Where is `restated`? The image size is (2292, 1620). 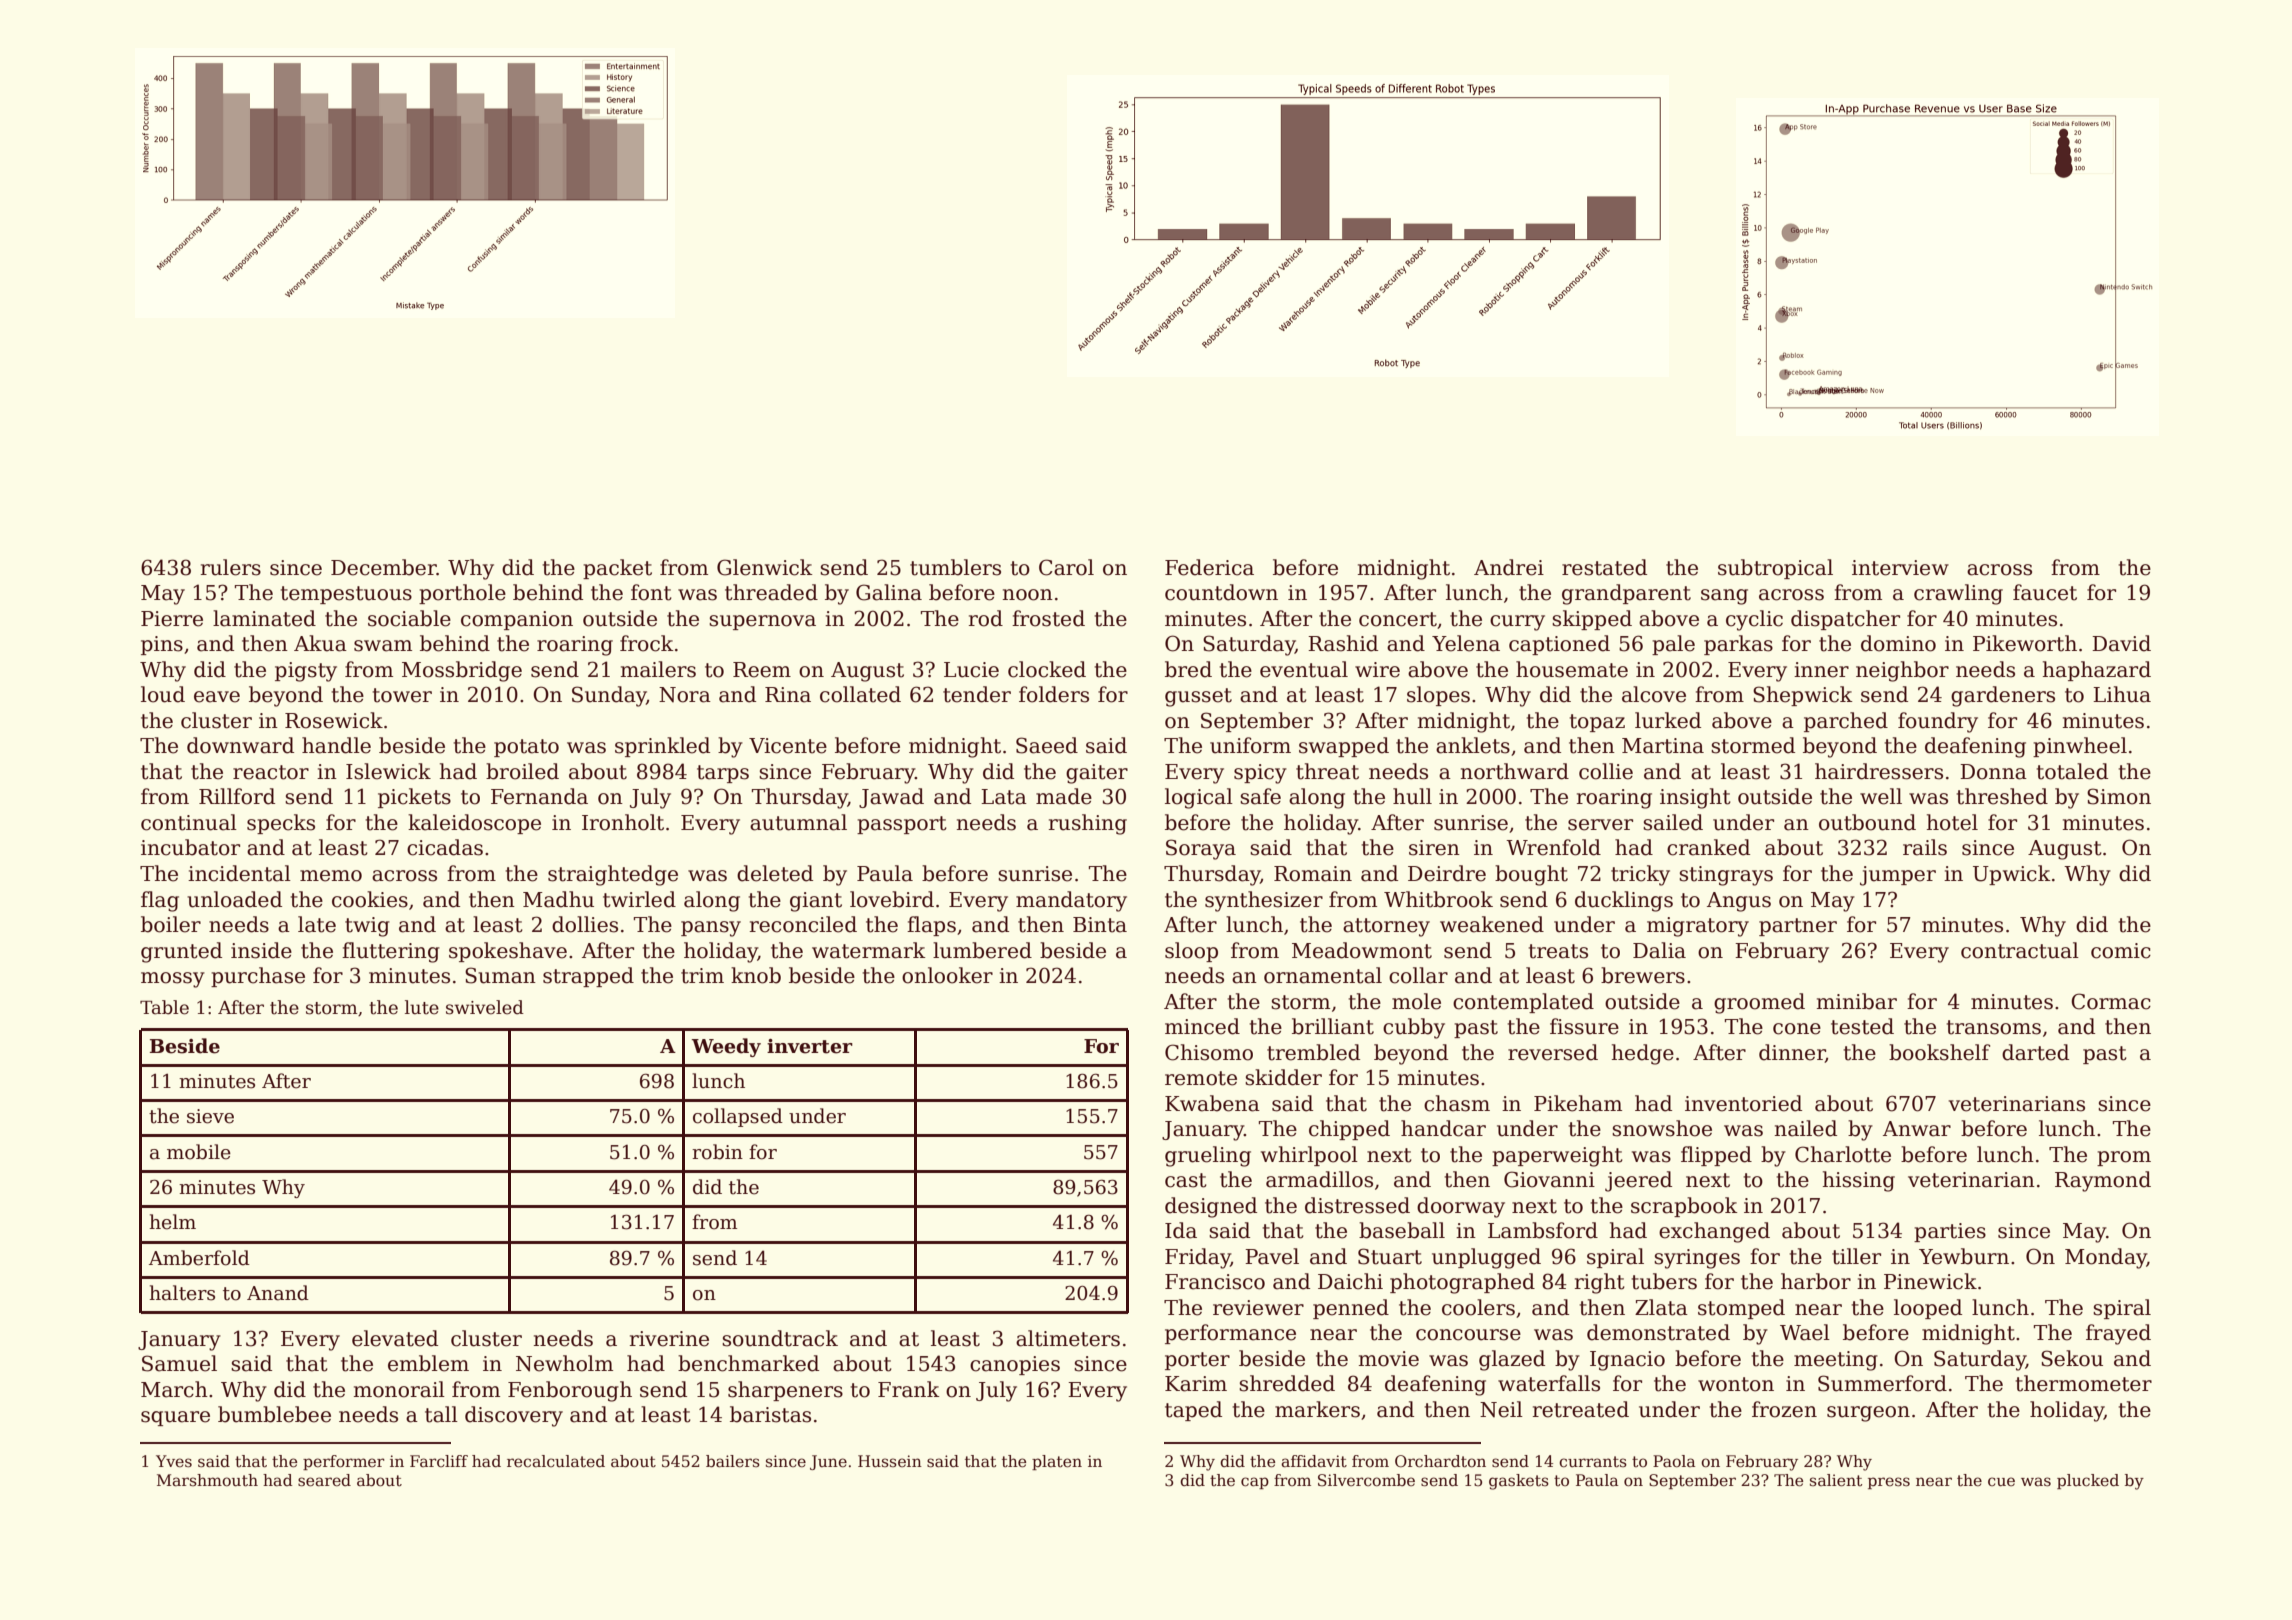
restated is located at coordinates (1604, 567).
